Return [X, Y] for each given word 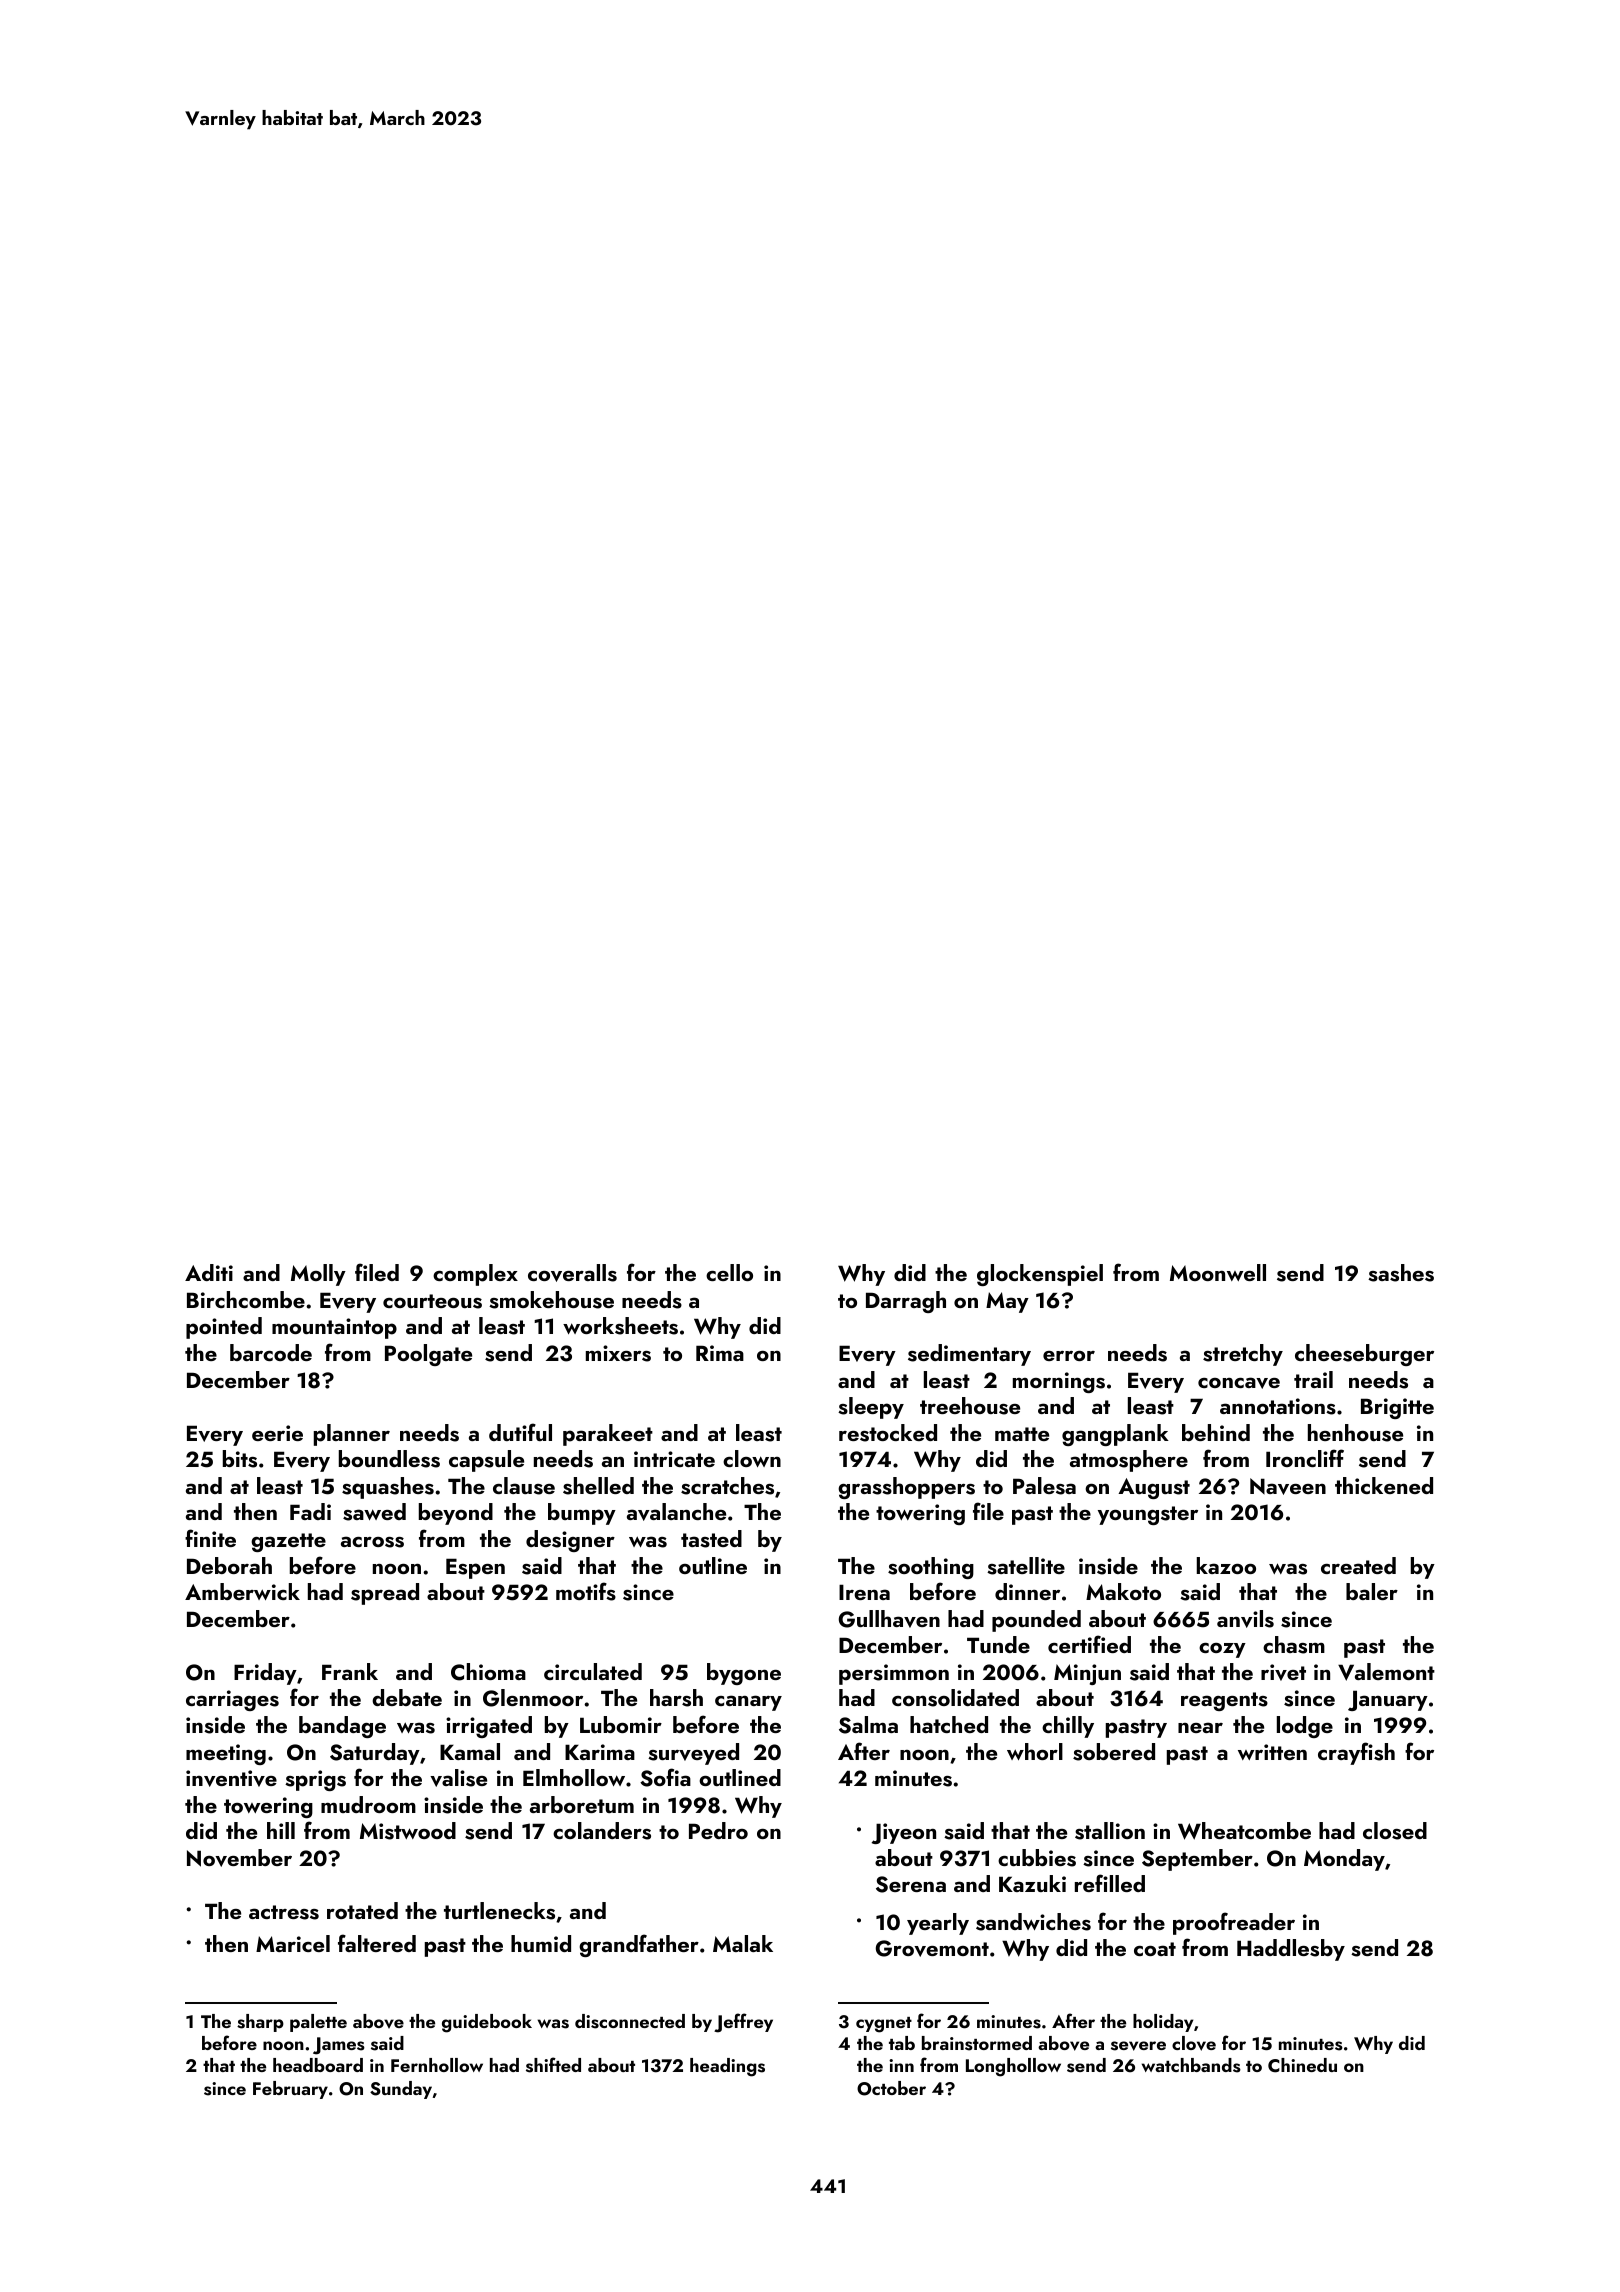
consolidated [955, 1698]
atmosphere [1129, 1461]
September [1197, 1860]
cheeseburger [1364, 1355]
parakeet [608, 1435]
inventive [231, 1778]
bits [240, 1459]
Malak [743, 1943]
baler [1372, 1591]
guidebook [487, 2023]
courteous [432, 1301]
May [1007, 1302]
